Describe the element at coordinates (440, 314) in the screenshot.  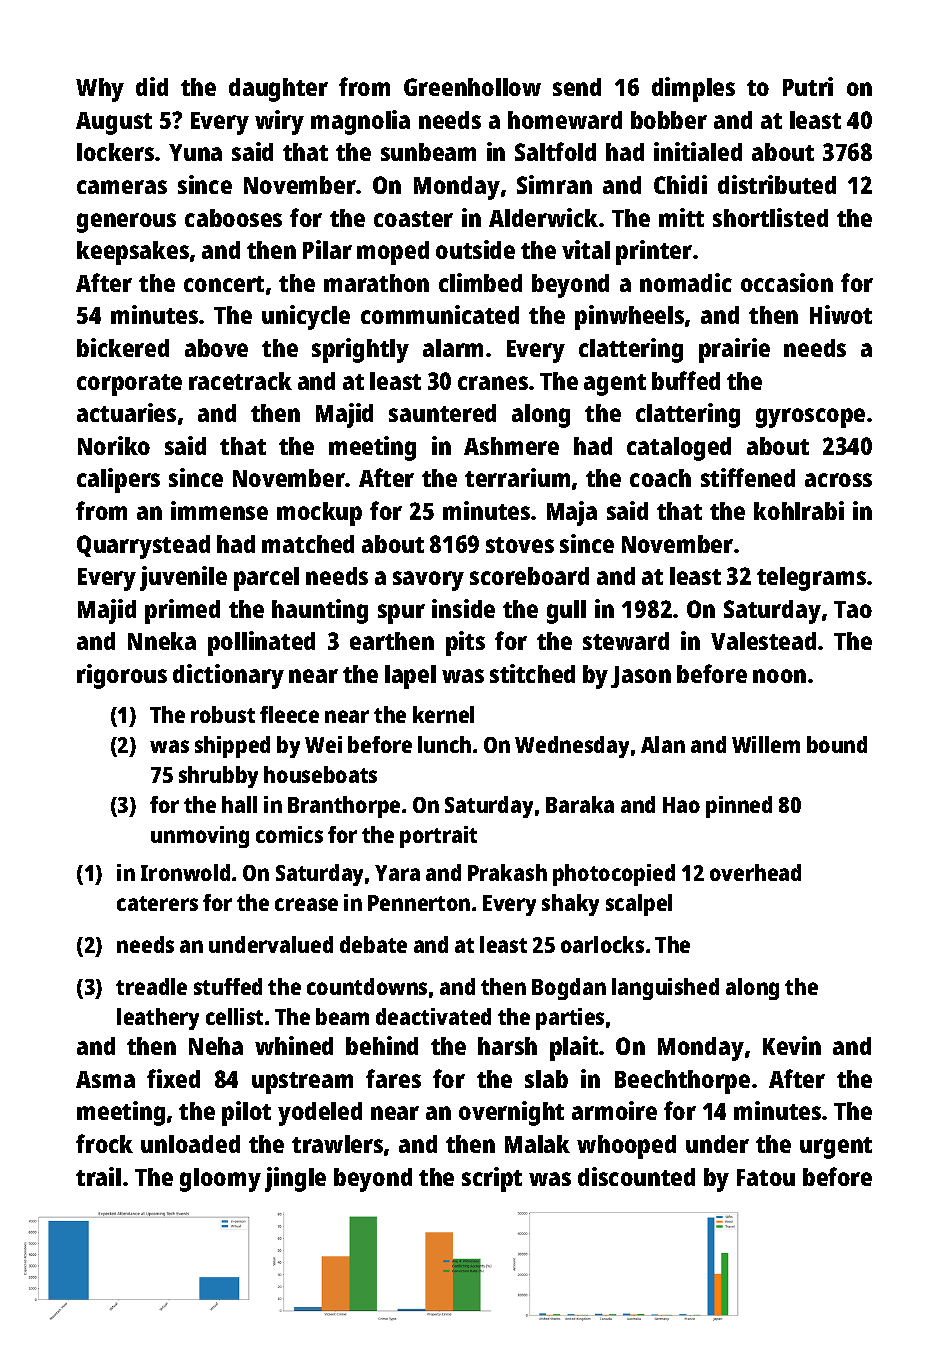
I see `communicated` at that location.
